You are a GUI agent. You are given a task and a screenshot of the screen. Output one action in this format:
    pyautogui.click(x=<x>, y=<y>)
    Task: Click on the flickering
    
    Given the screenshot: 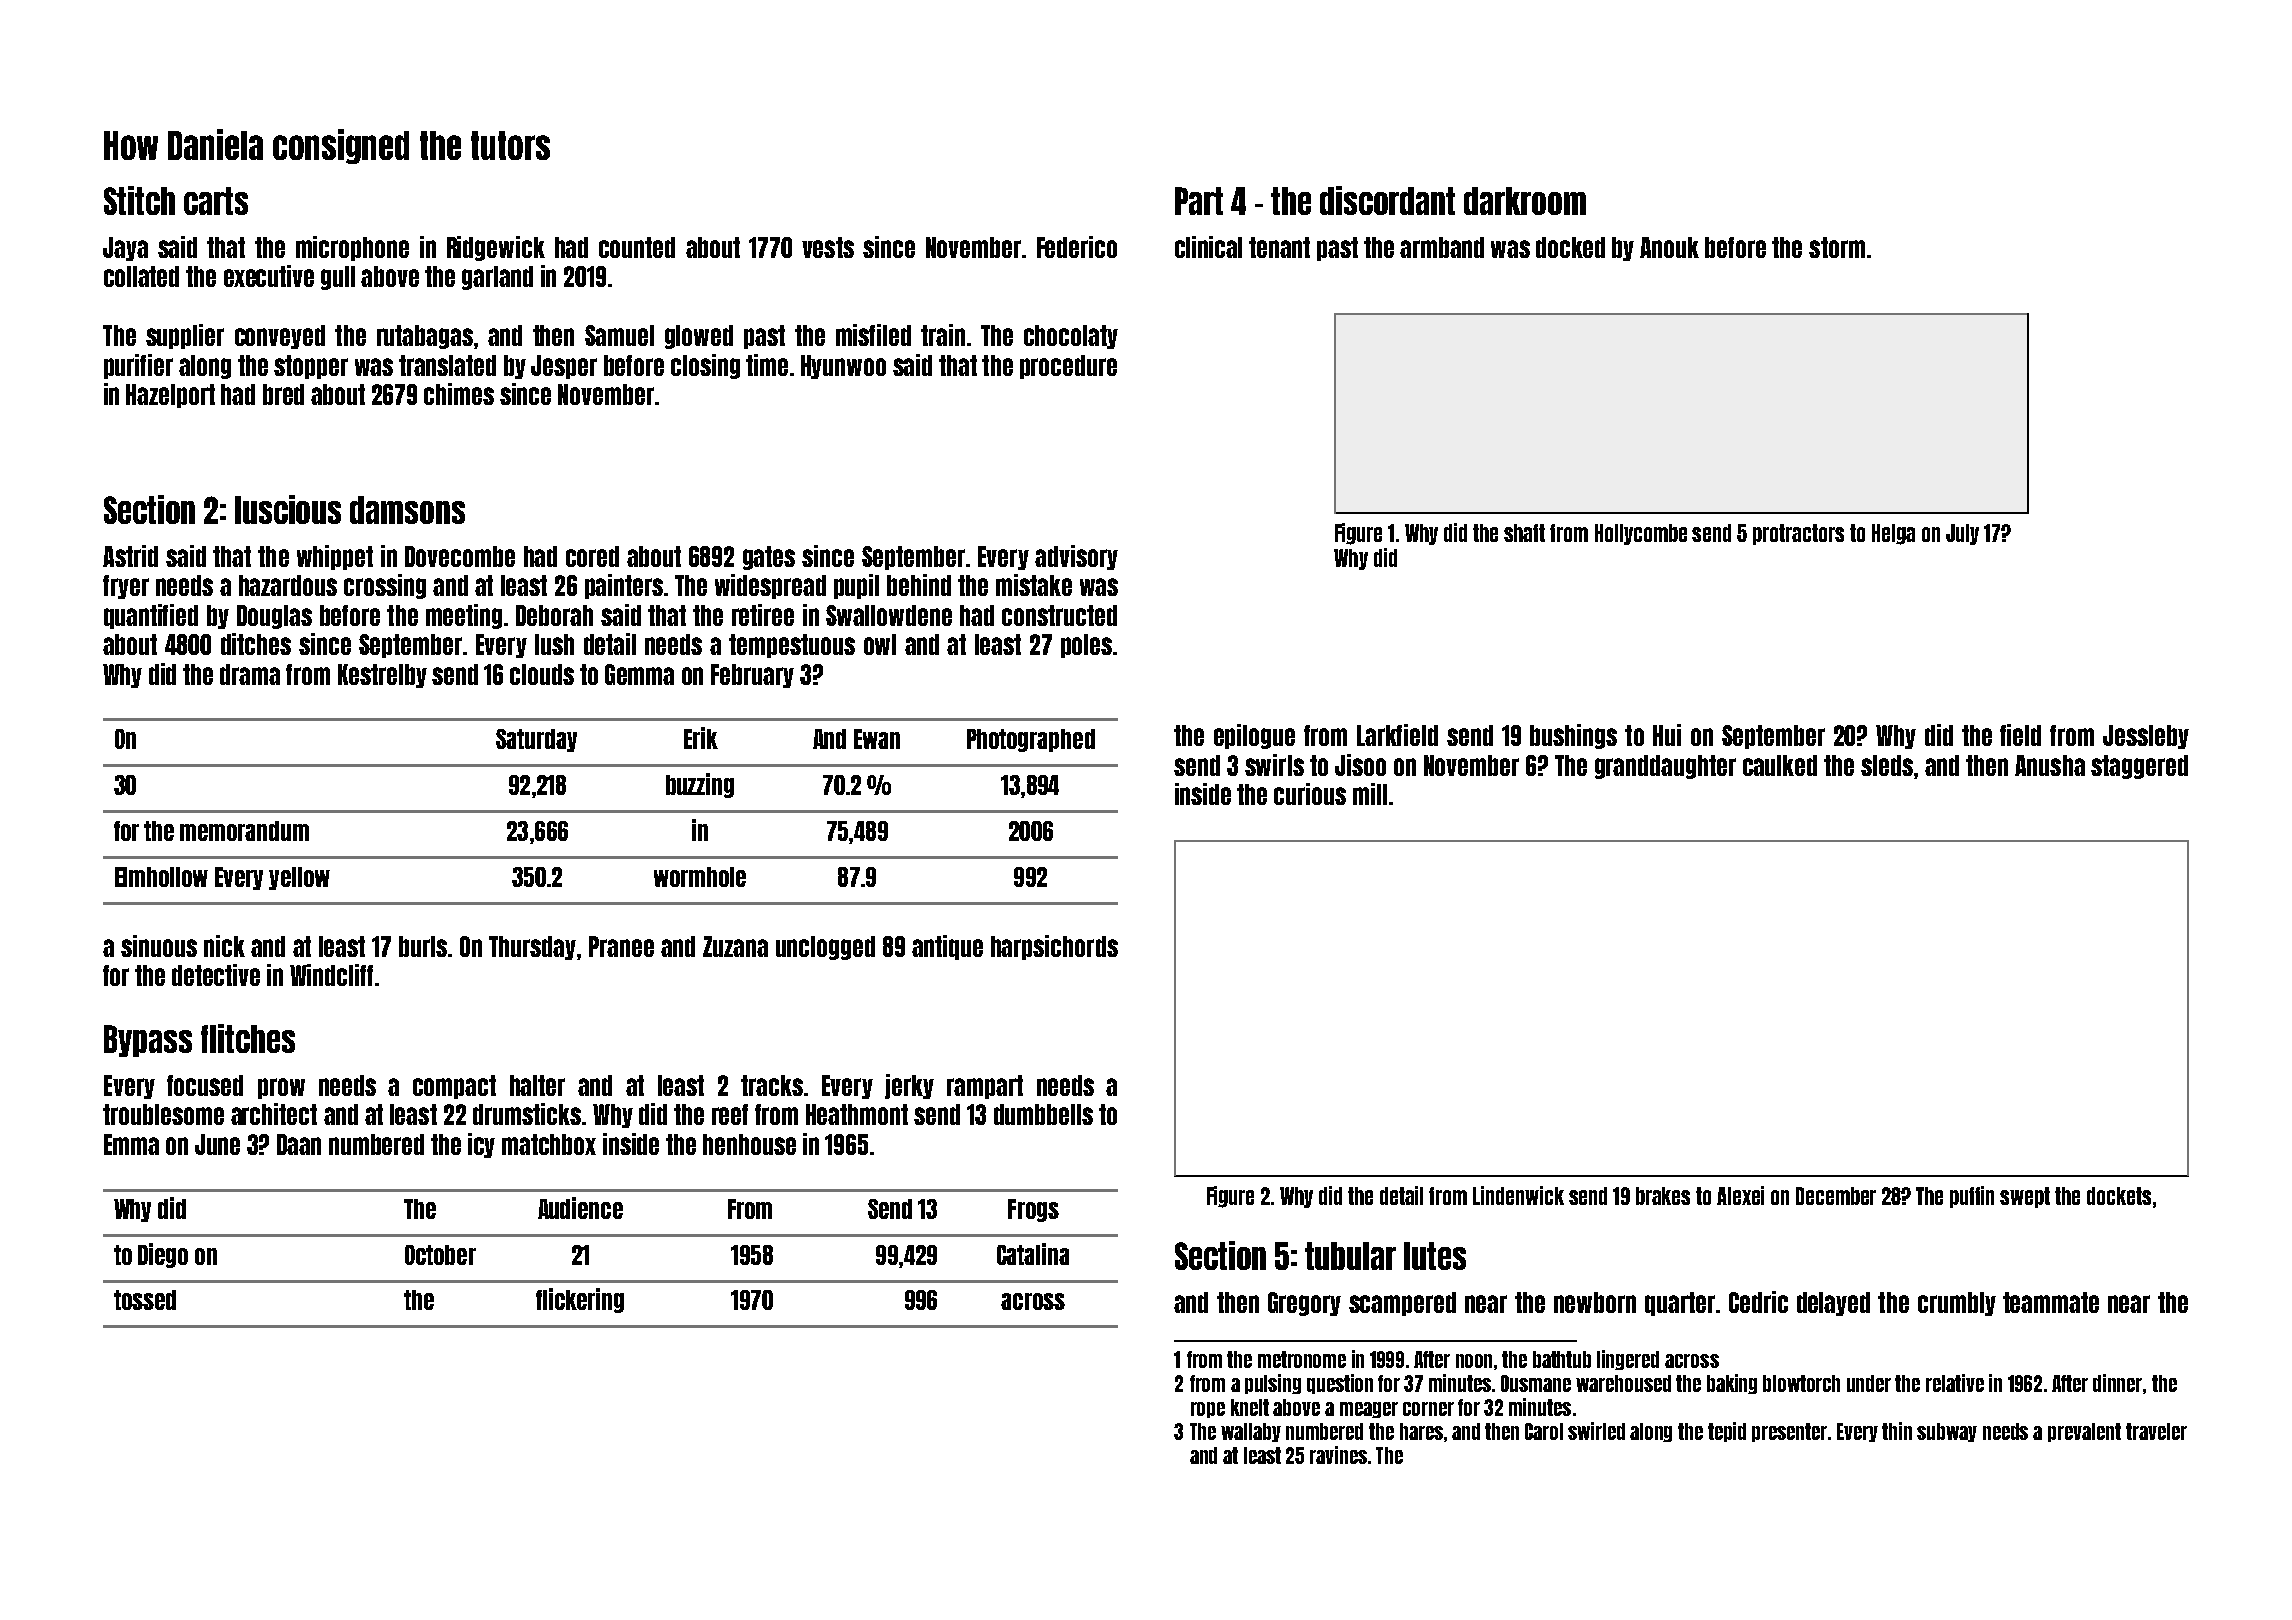 What is the action you would take?
    pyautogui.click(x=580, y=1300)
